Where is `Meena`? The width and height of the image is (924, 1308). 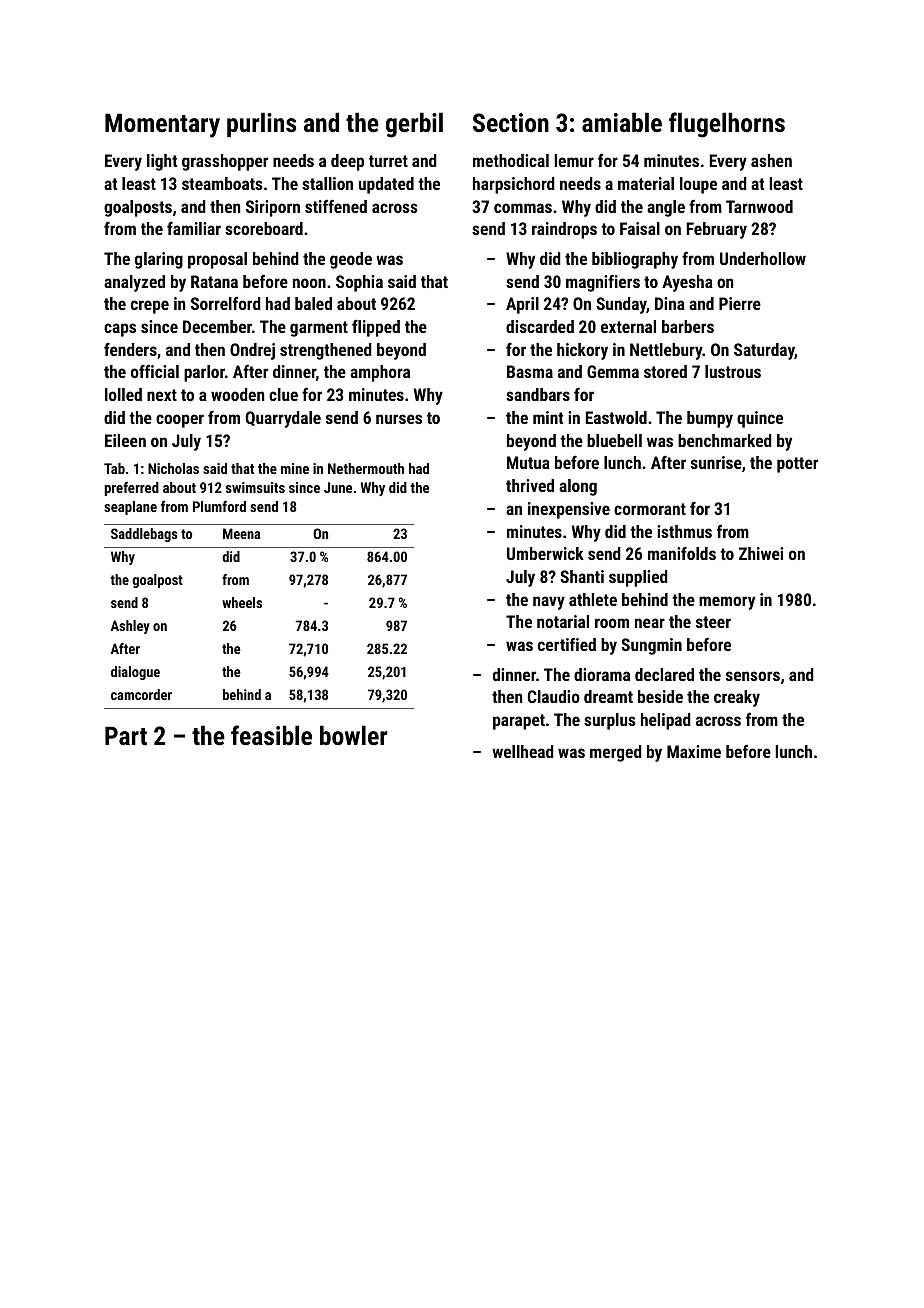 Meena is located at coordinates (242, 533).
